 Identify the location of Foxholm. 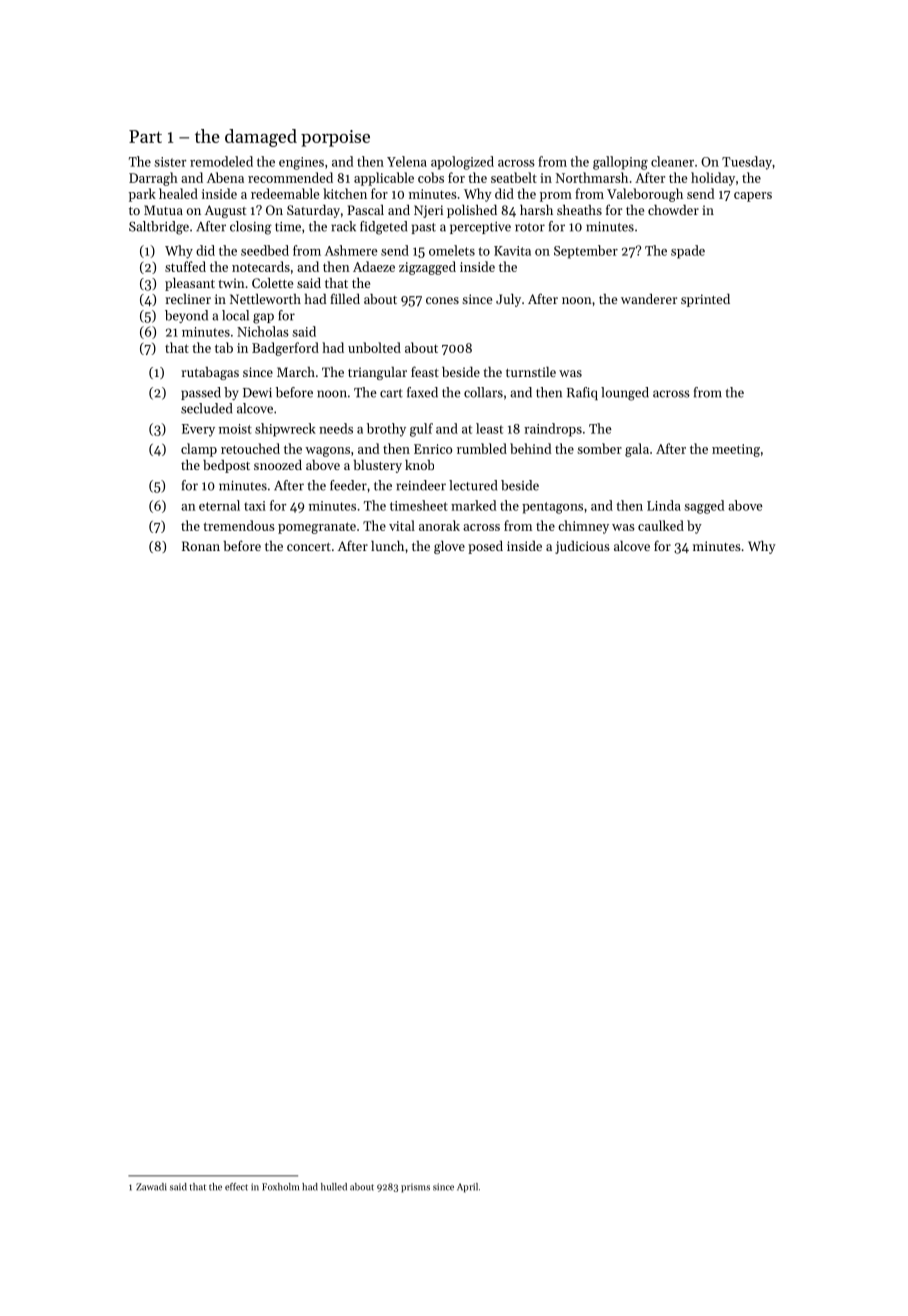
(280, 1187).
